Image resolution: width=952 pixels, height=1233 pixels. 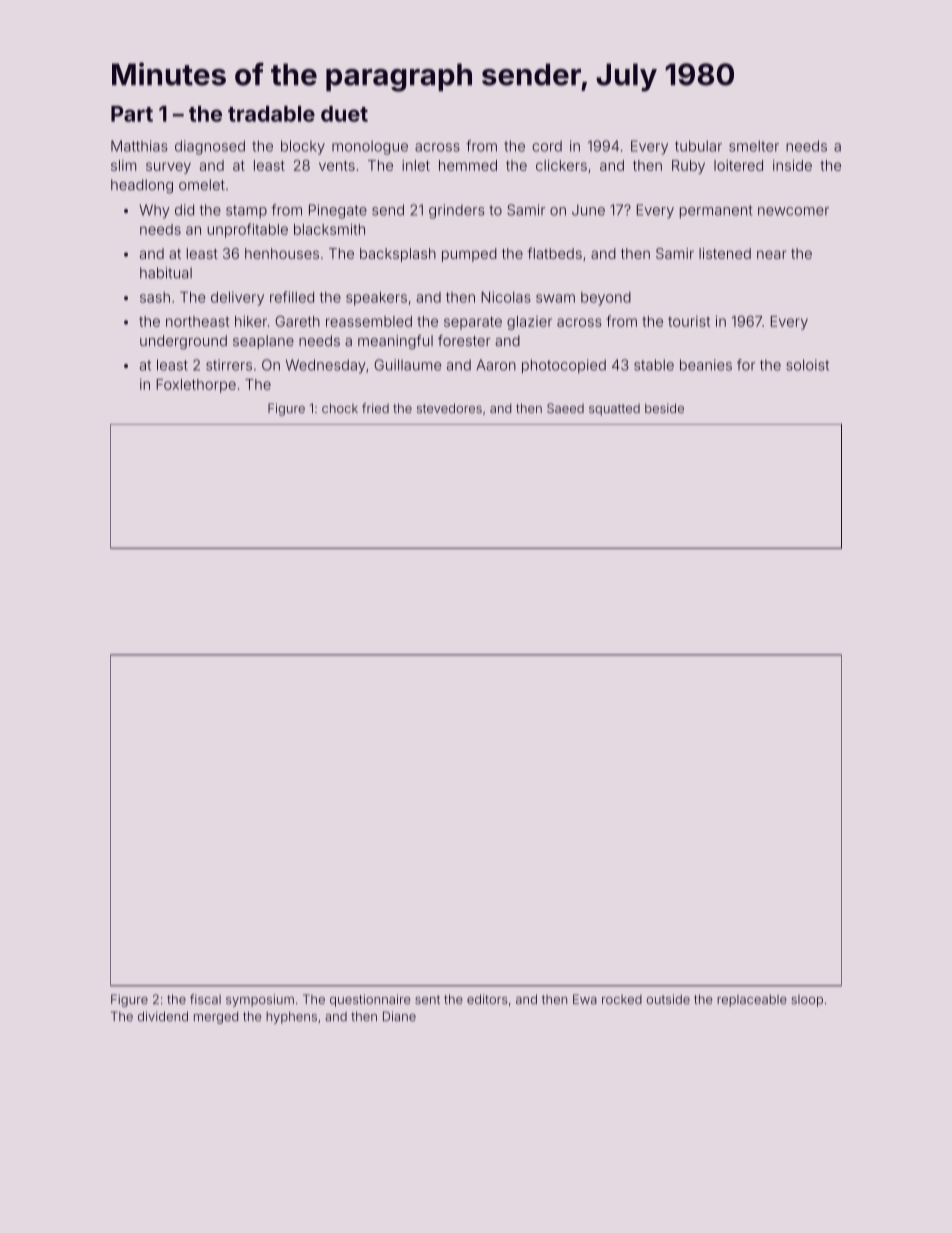 What do you see at coordinates (263, 342) in the image?
I see `seaplane` at bounding box center [263, 342].
